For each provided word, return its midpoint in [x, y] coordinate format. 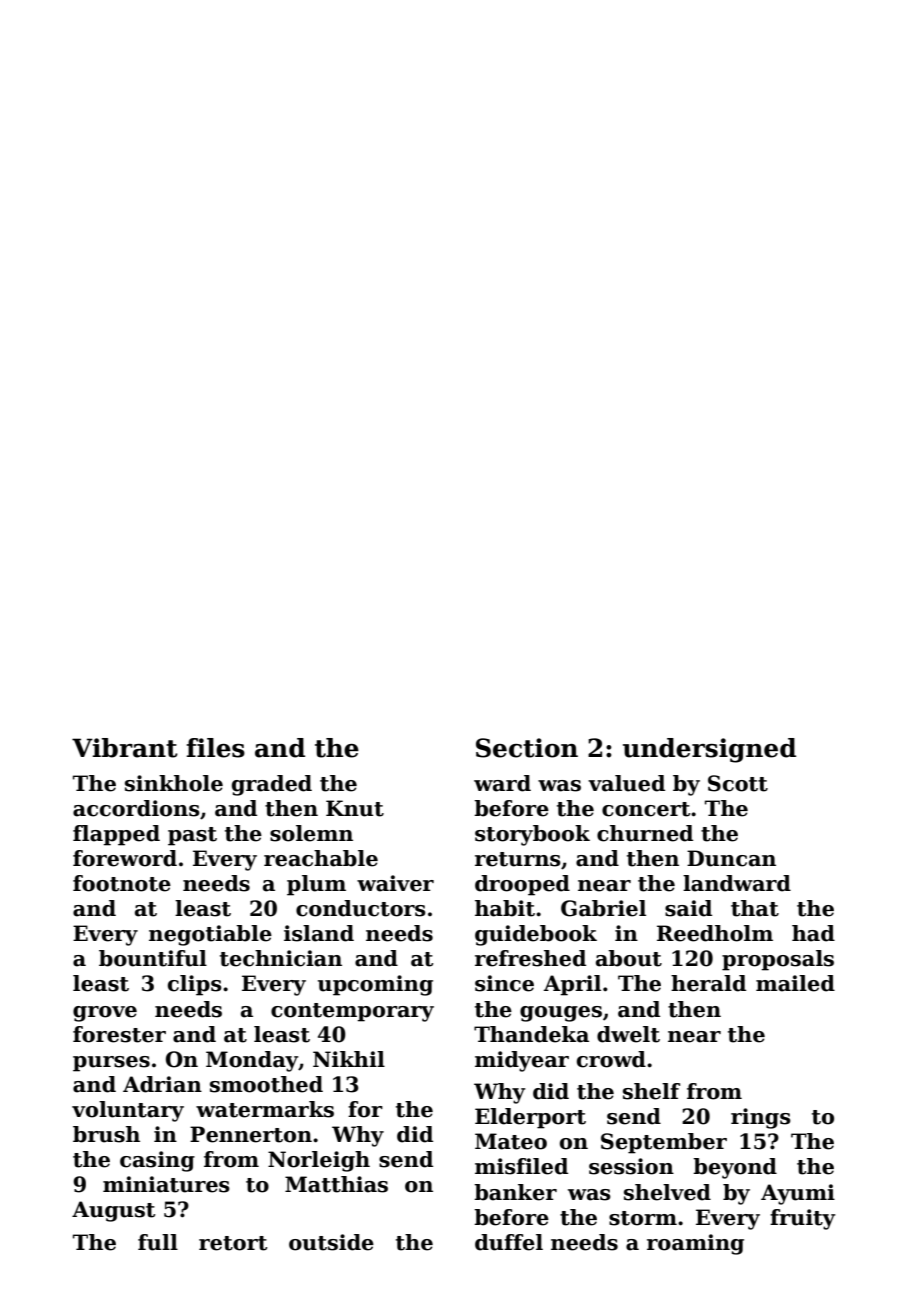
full [158, 1242]
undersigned [709, 750]
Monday [252, 1061]
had [813, 933]
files [215, 748]
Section [527, 748]
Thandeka [531, 1034]
